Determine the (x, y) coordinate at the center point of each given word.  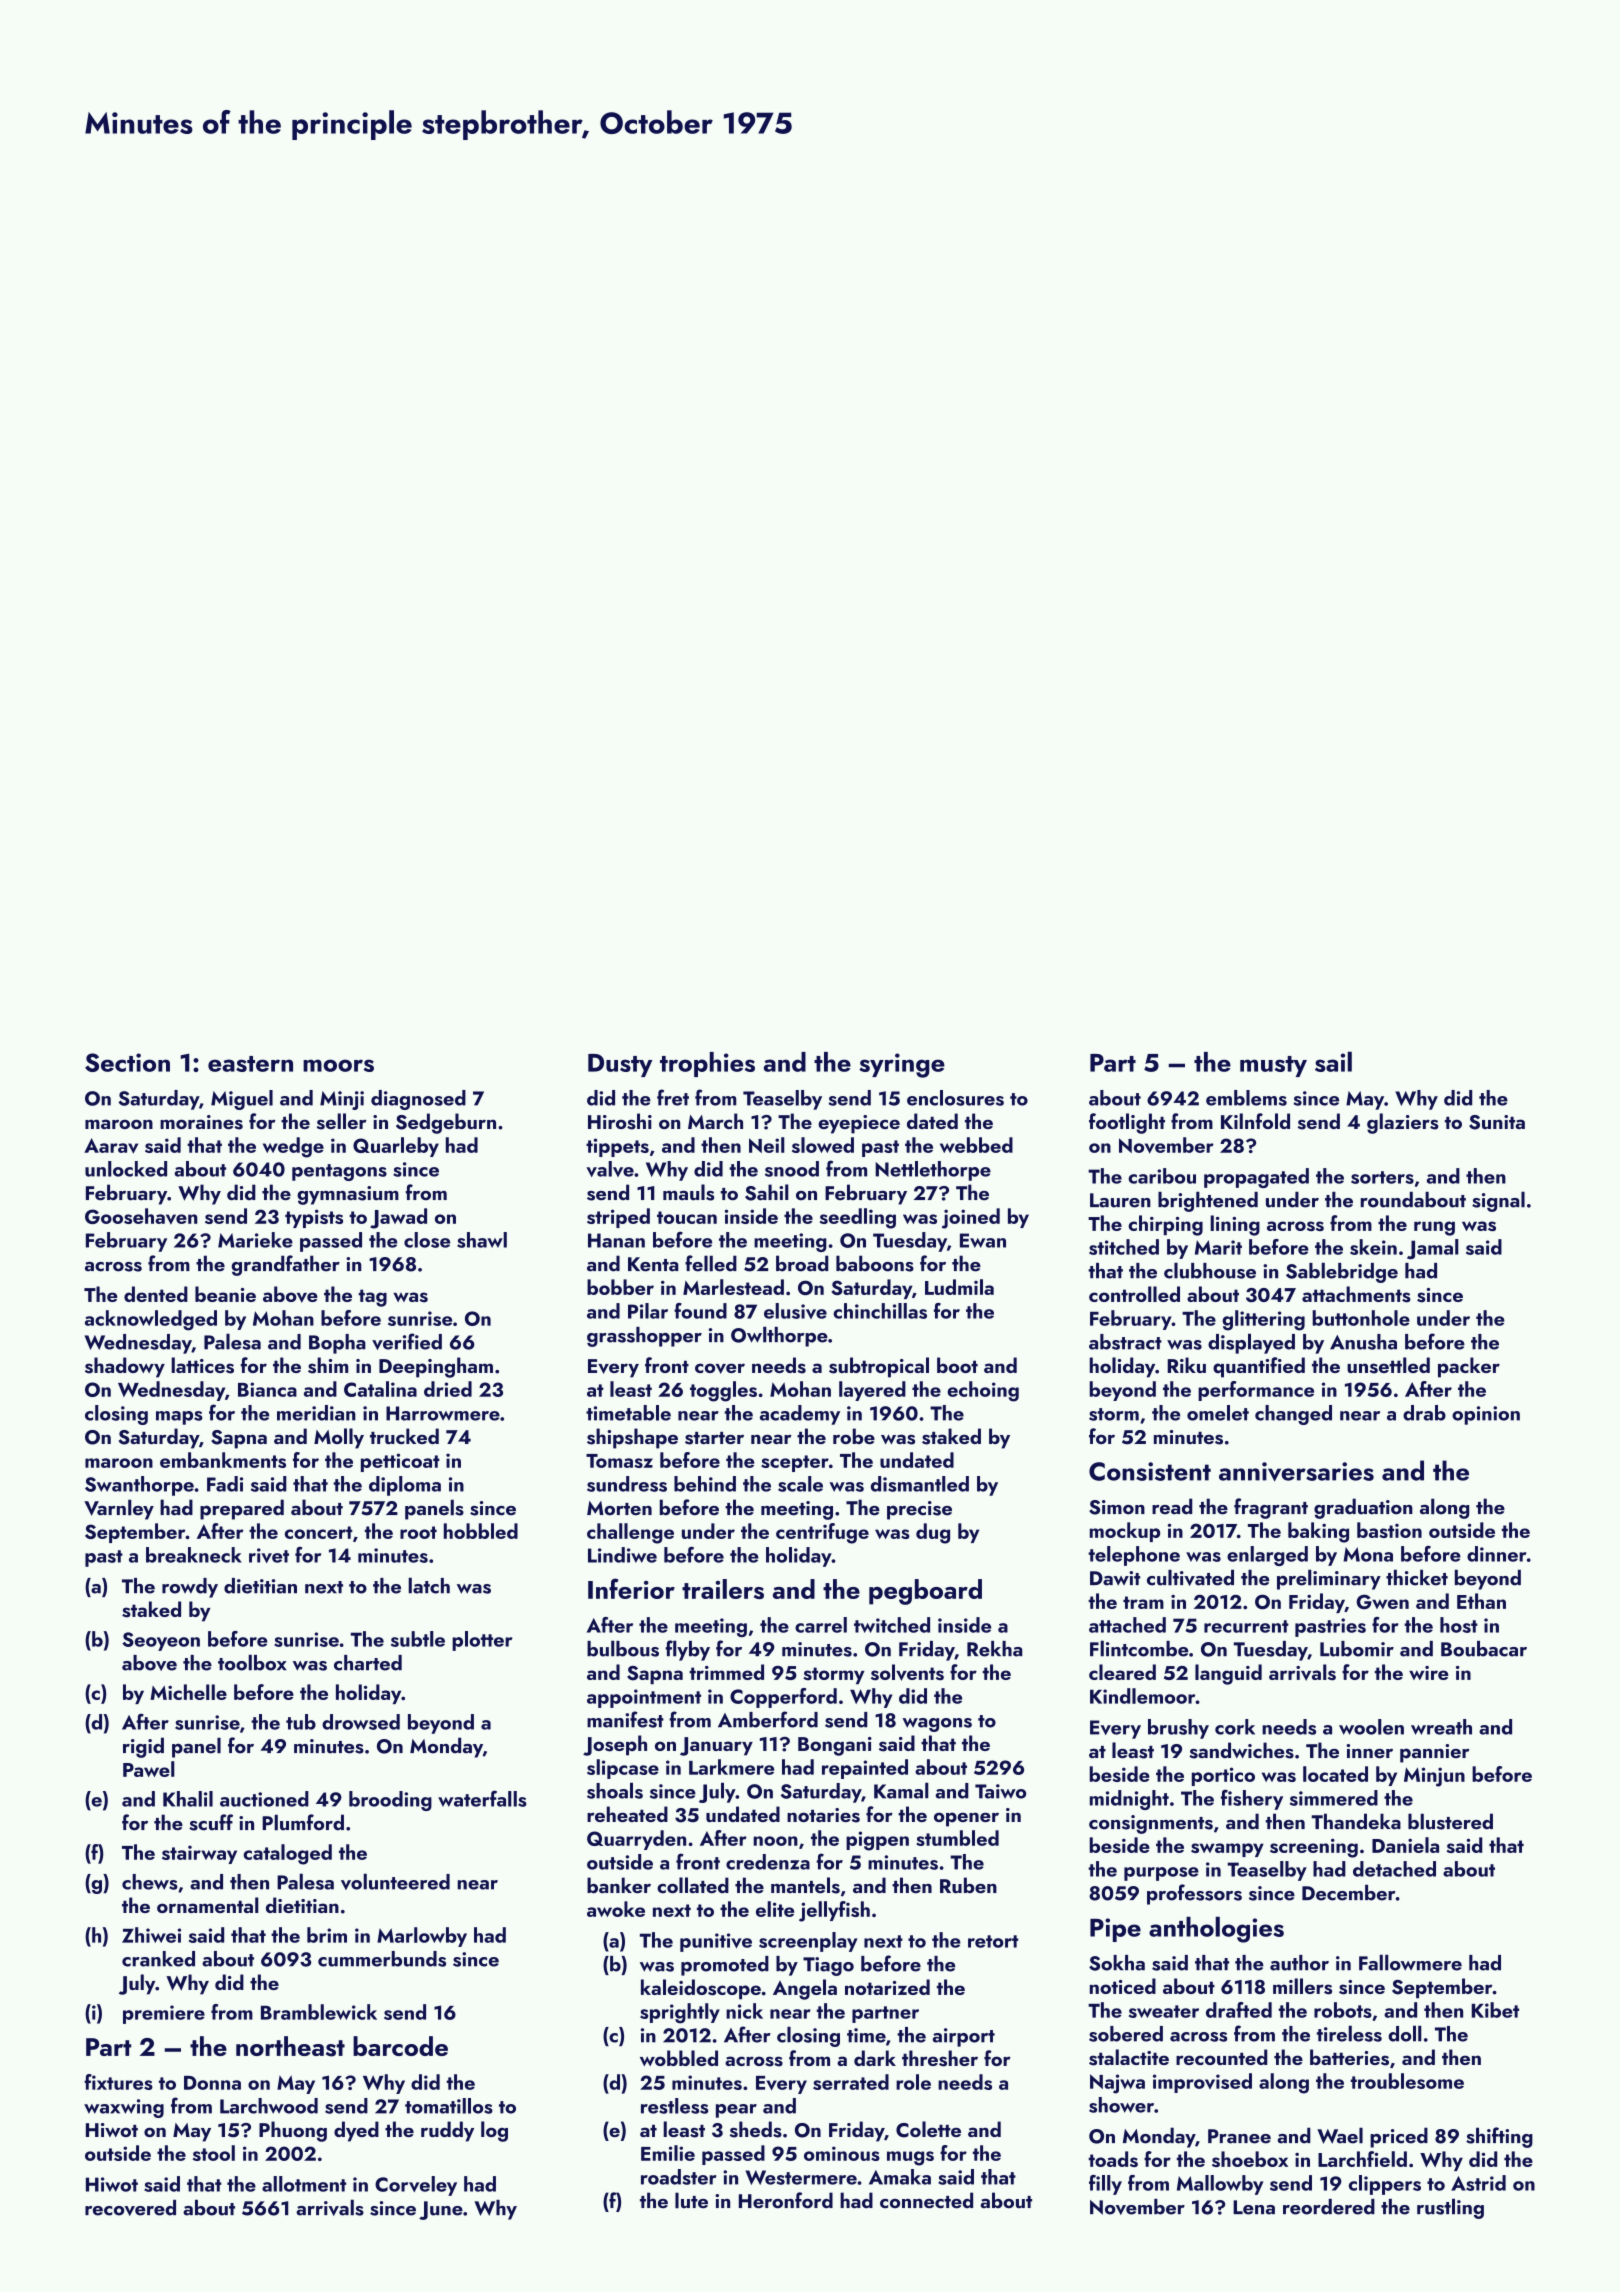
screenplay (808, 1942)
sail (1333, 1061)
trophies (707, 1064)
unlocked (126, 1169)
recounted (1221, 2057)
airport (964, 2037)
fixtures (118, 2082)
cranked (158, 1959)
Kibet (1495, 2010)
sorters (1382, 1177)
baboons (875, 1263)
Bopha (337, 1344)
